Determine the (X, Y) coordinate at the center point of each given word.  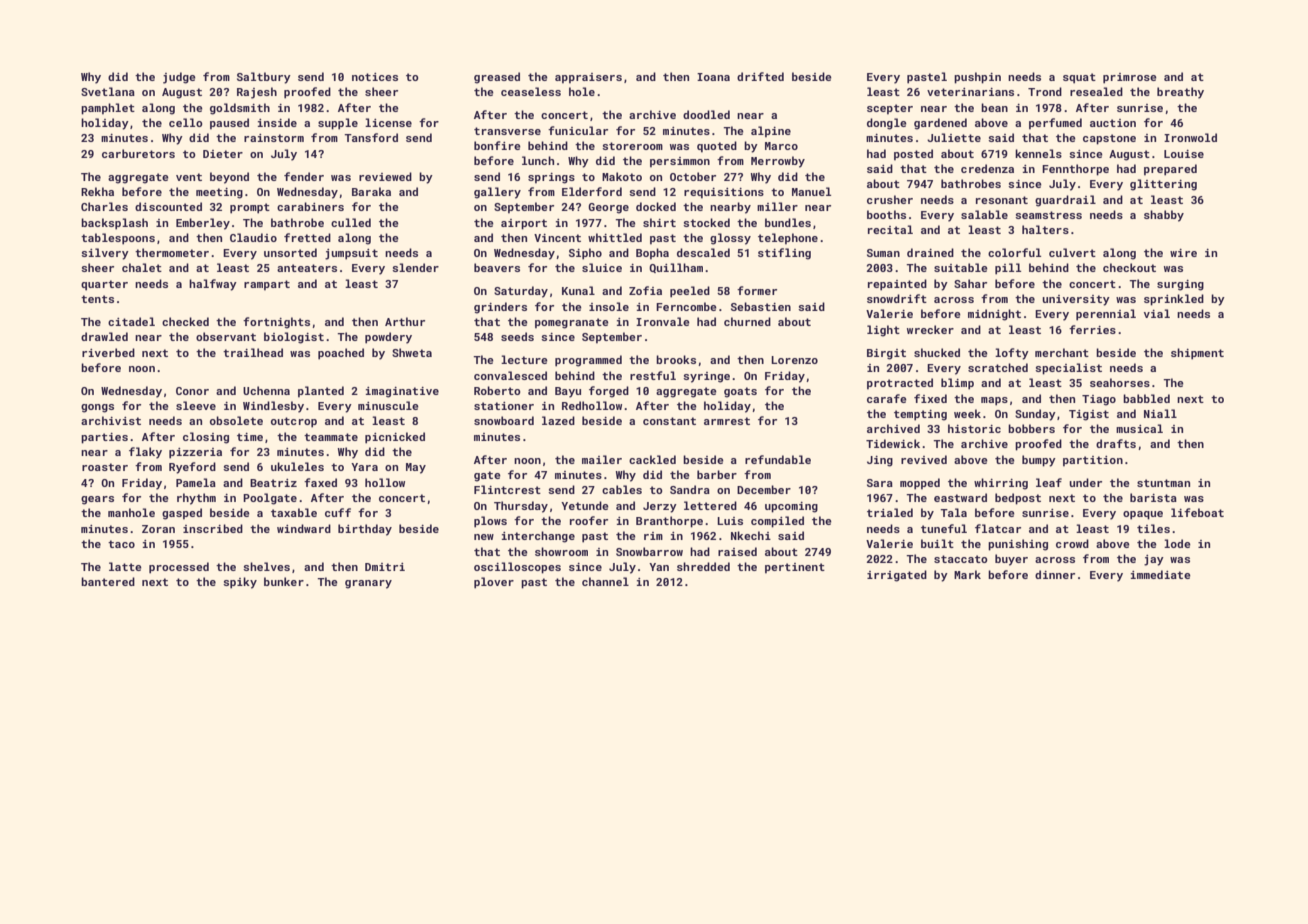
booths (886, 214)
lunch (538, 160)
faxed (320, 482)
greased (497, 78)
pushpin (977, 78)
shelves (266, 566)
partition (1093, 461)
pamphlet (108, 109)
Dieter (223, 154)
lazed (558, 420)
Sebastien (761, 306)
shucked (937, 352)
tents (97, 299)
